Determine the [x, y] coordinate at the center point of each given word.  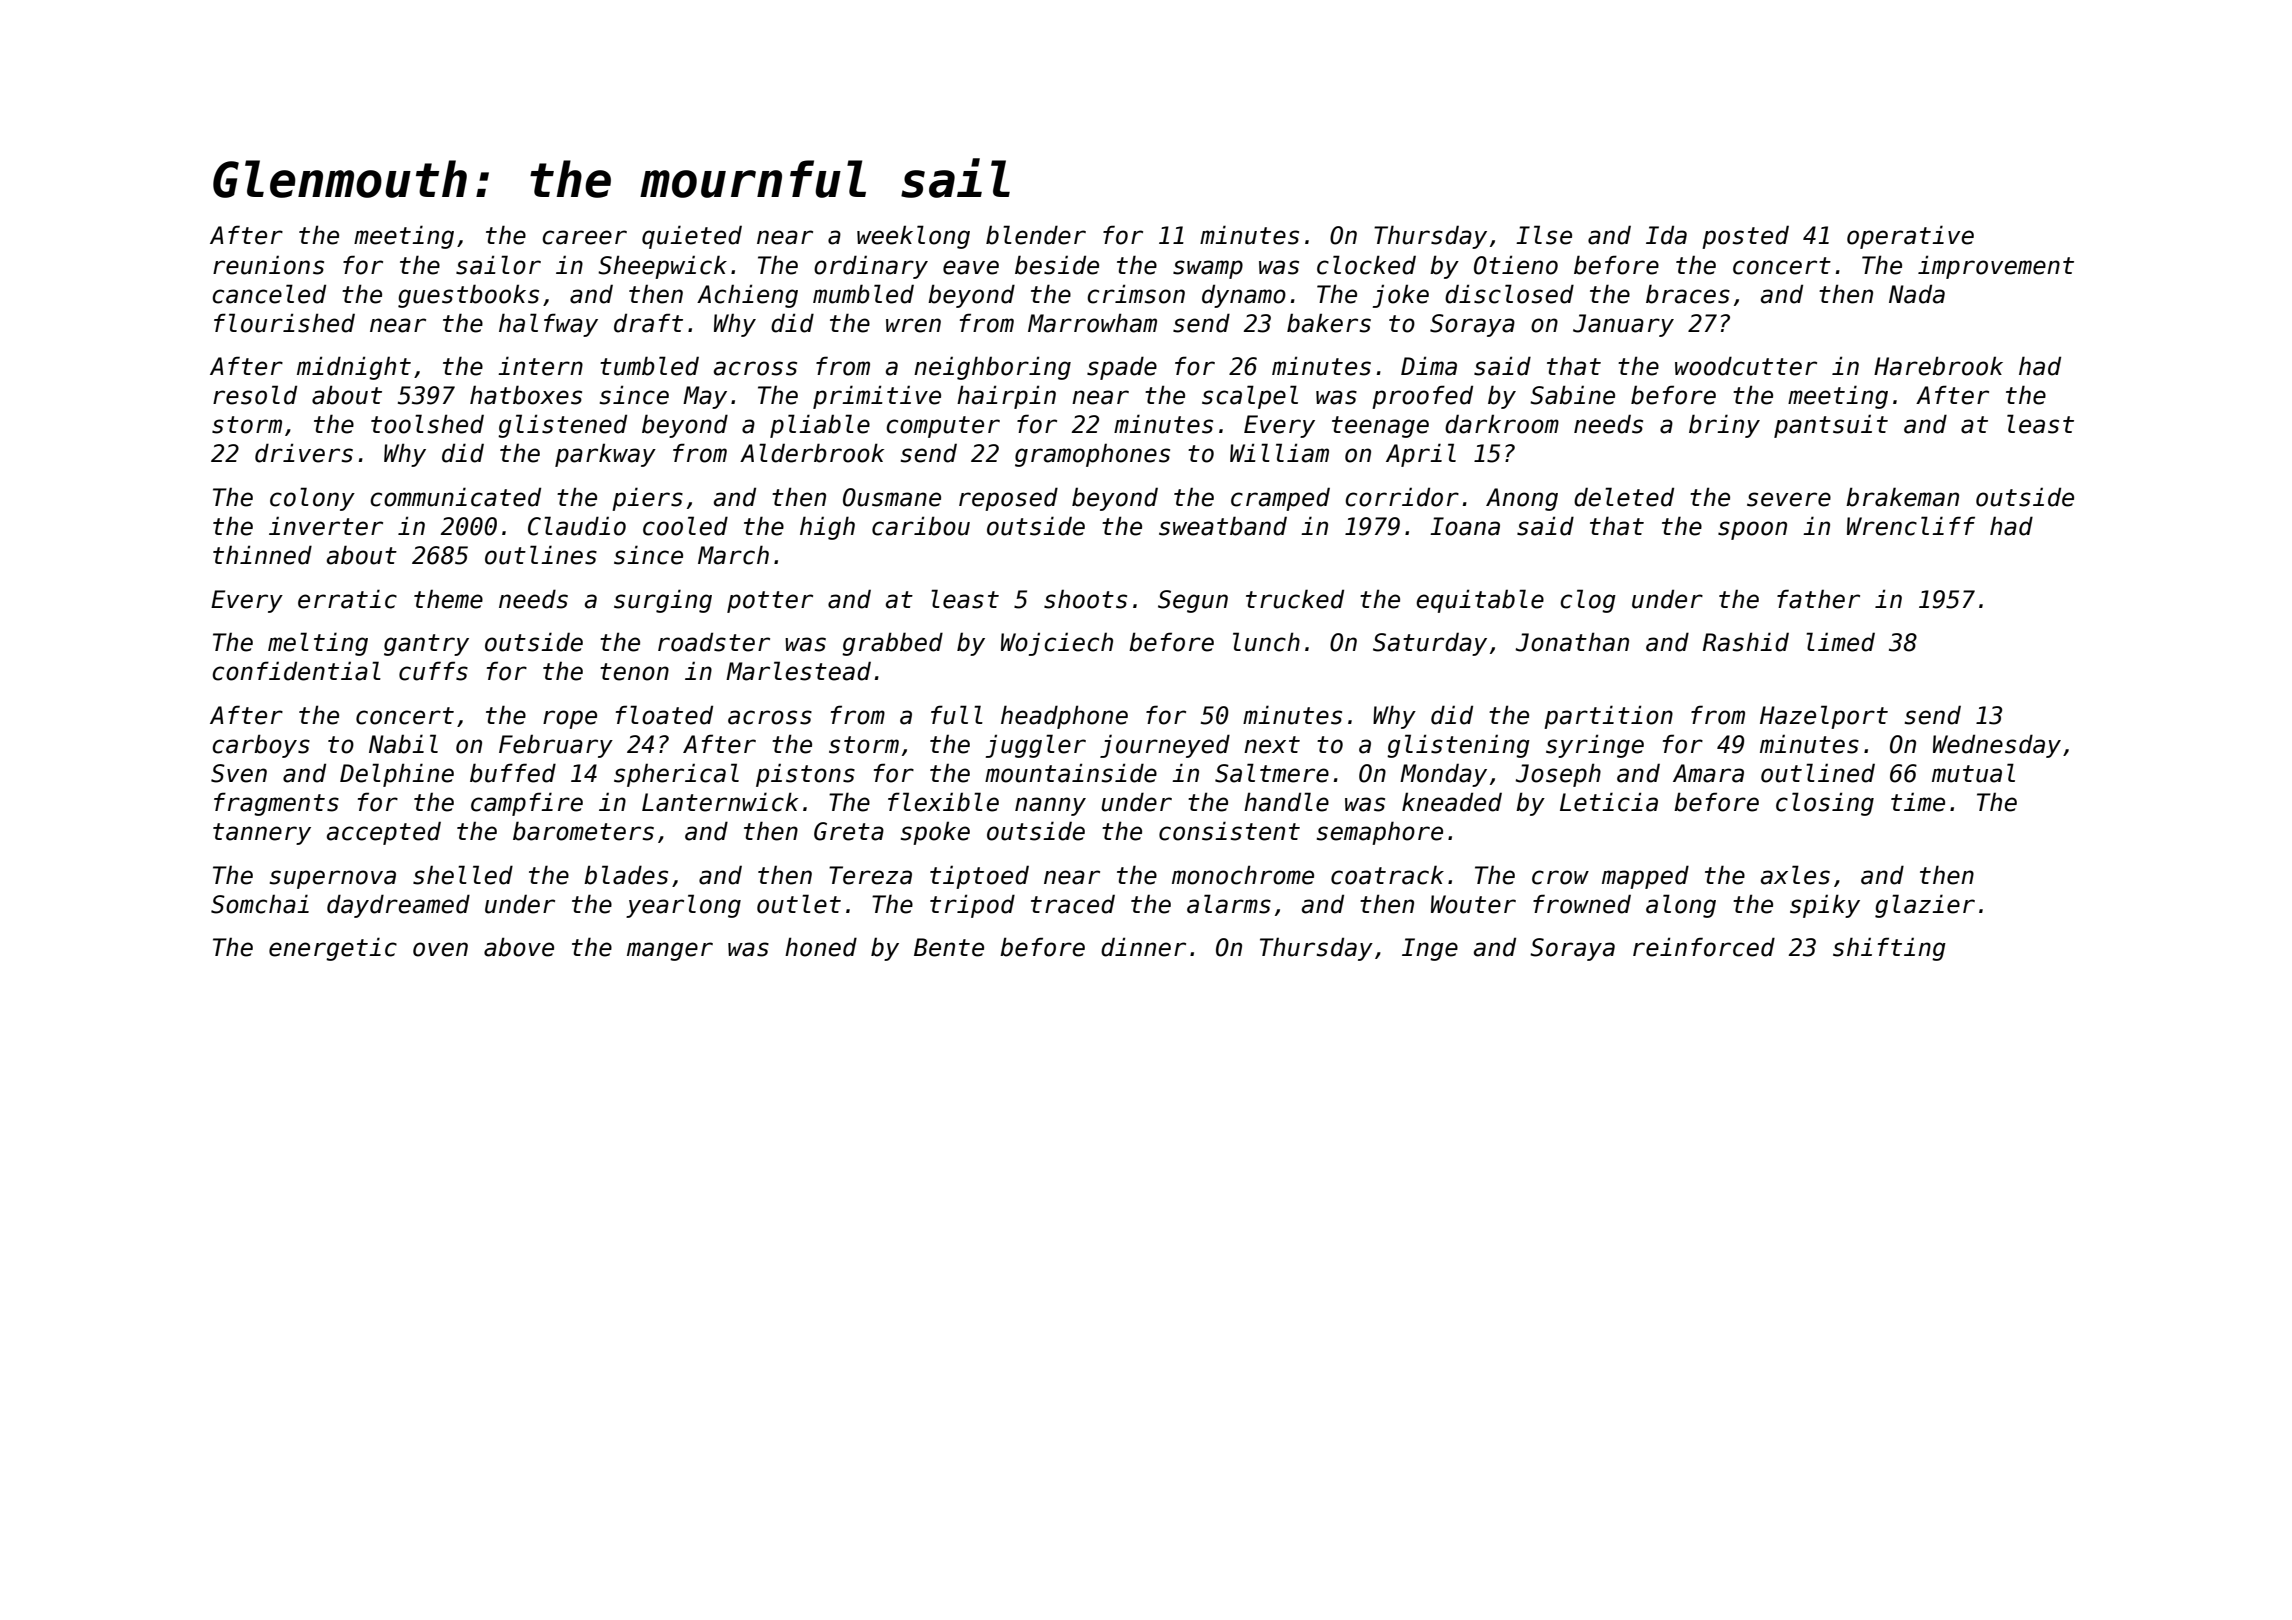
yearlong [683, 906]
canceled [269, 294]
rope [570, 719]
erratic [347, 599]
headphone [1064, 717]
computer [943, 427]
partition [1608, 717]
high [827, 528]
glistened [562, 426]
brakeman [1902, 497]
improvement [1996, 267]
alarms [1229, 904]
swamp [1208, 269]
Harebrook [1938, 366]
